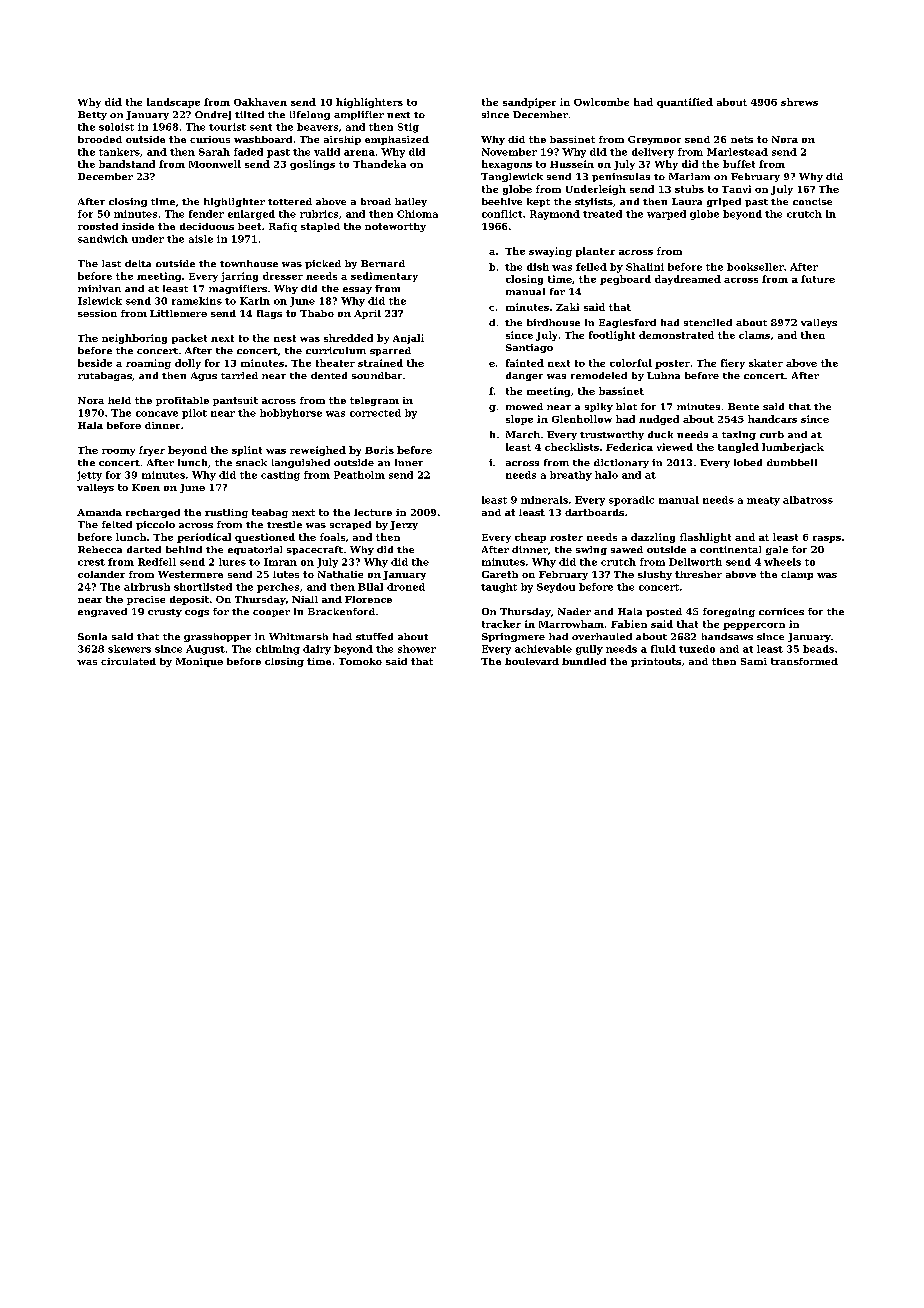 The height and width of the page is (1308, 924). Describe the element at coordinates (201, 239) in the page. I see `aisle` at that location.
